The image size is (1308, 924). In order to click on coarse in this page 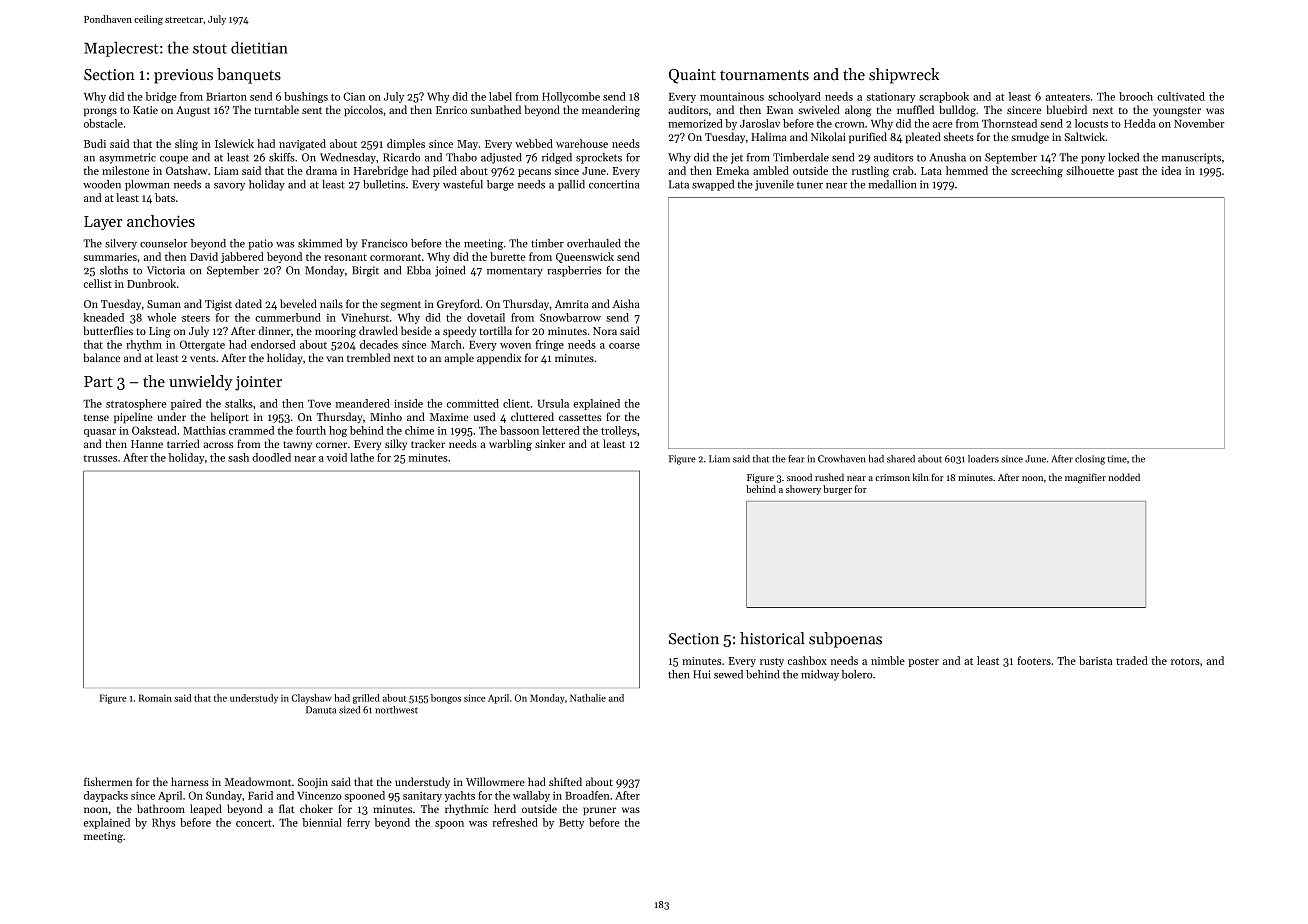, I will do `click(624, 346)`.
